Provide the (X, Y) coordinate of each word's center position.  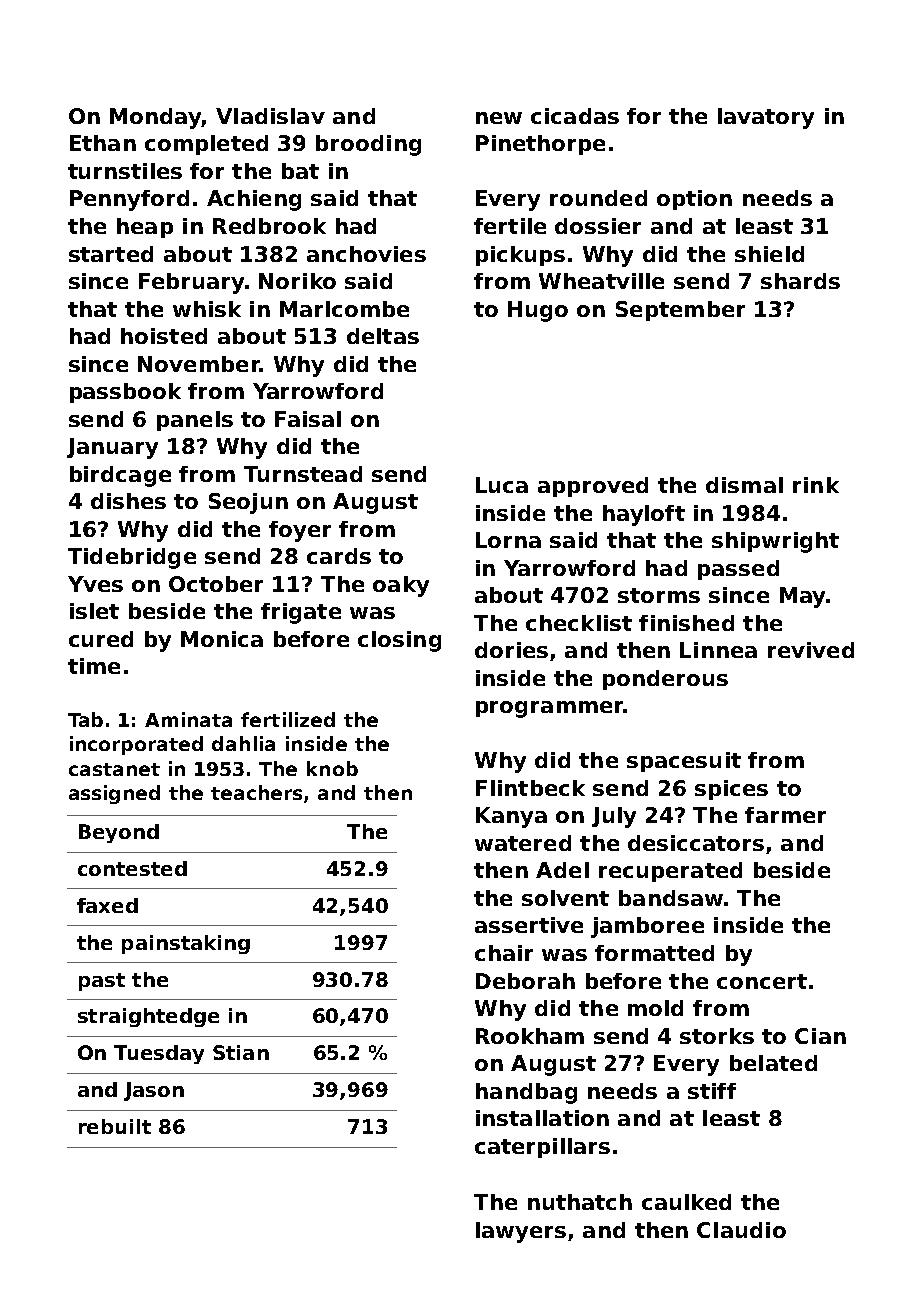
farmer (785, 815)
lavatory (766, 118)
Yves (95, 584)
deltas (383, 336)
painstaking (186, 944)
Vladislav (270, 116)
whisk (207, 309)
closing (399, 641)
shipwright (775, 542)
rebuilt (115, 1126)
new (499, 118)
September (680, 311)
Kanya (511, 817)
